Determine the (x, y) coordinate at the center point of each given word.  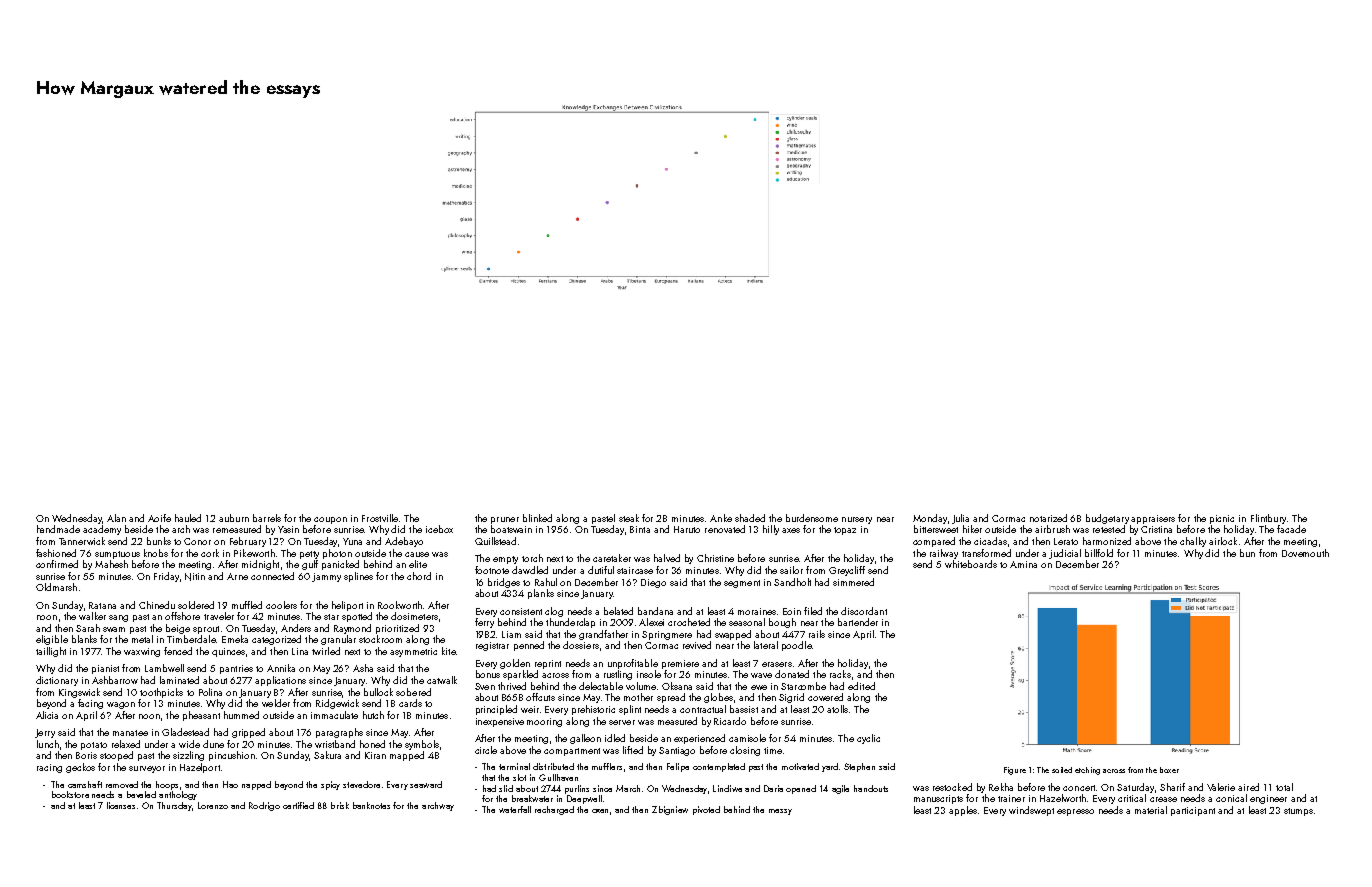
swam (114, 629)
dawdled (530, 570)
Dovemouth (1305, 553)
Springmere (667, 635)
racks (840, 674)
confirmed (57, 564)
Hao (230, 784)
